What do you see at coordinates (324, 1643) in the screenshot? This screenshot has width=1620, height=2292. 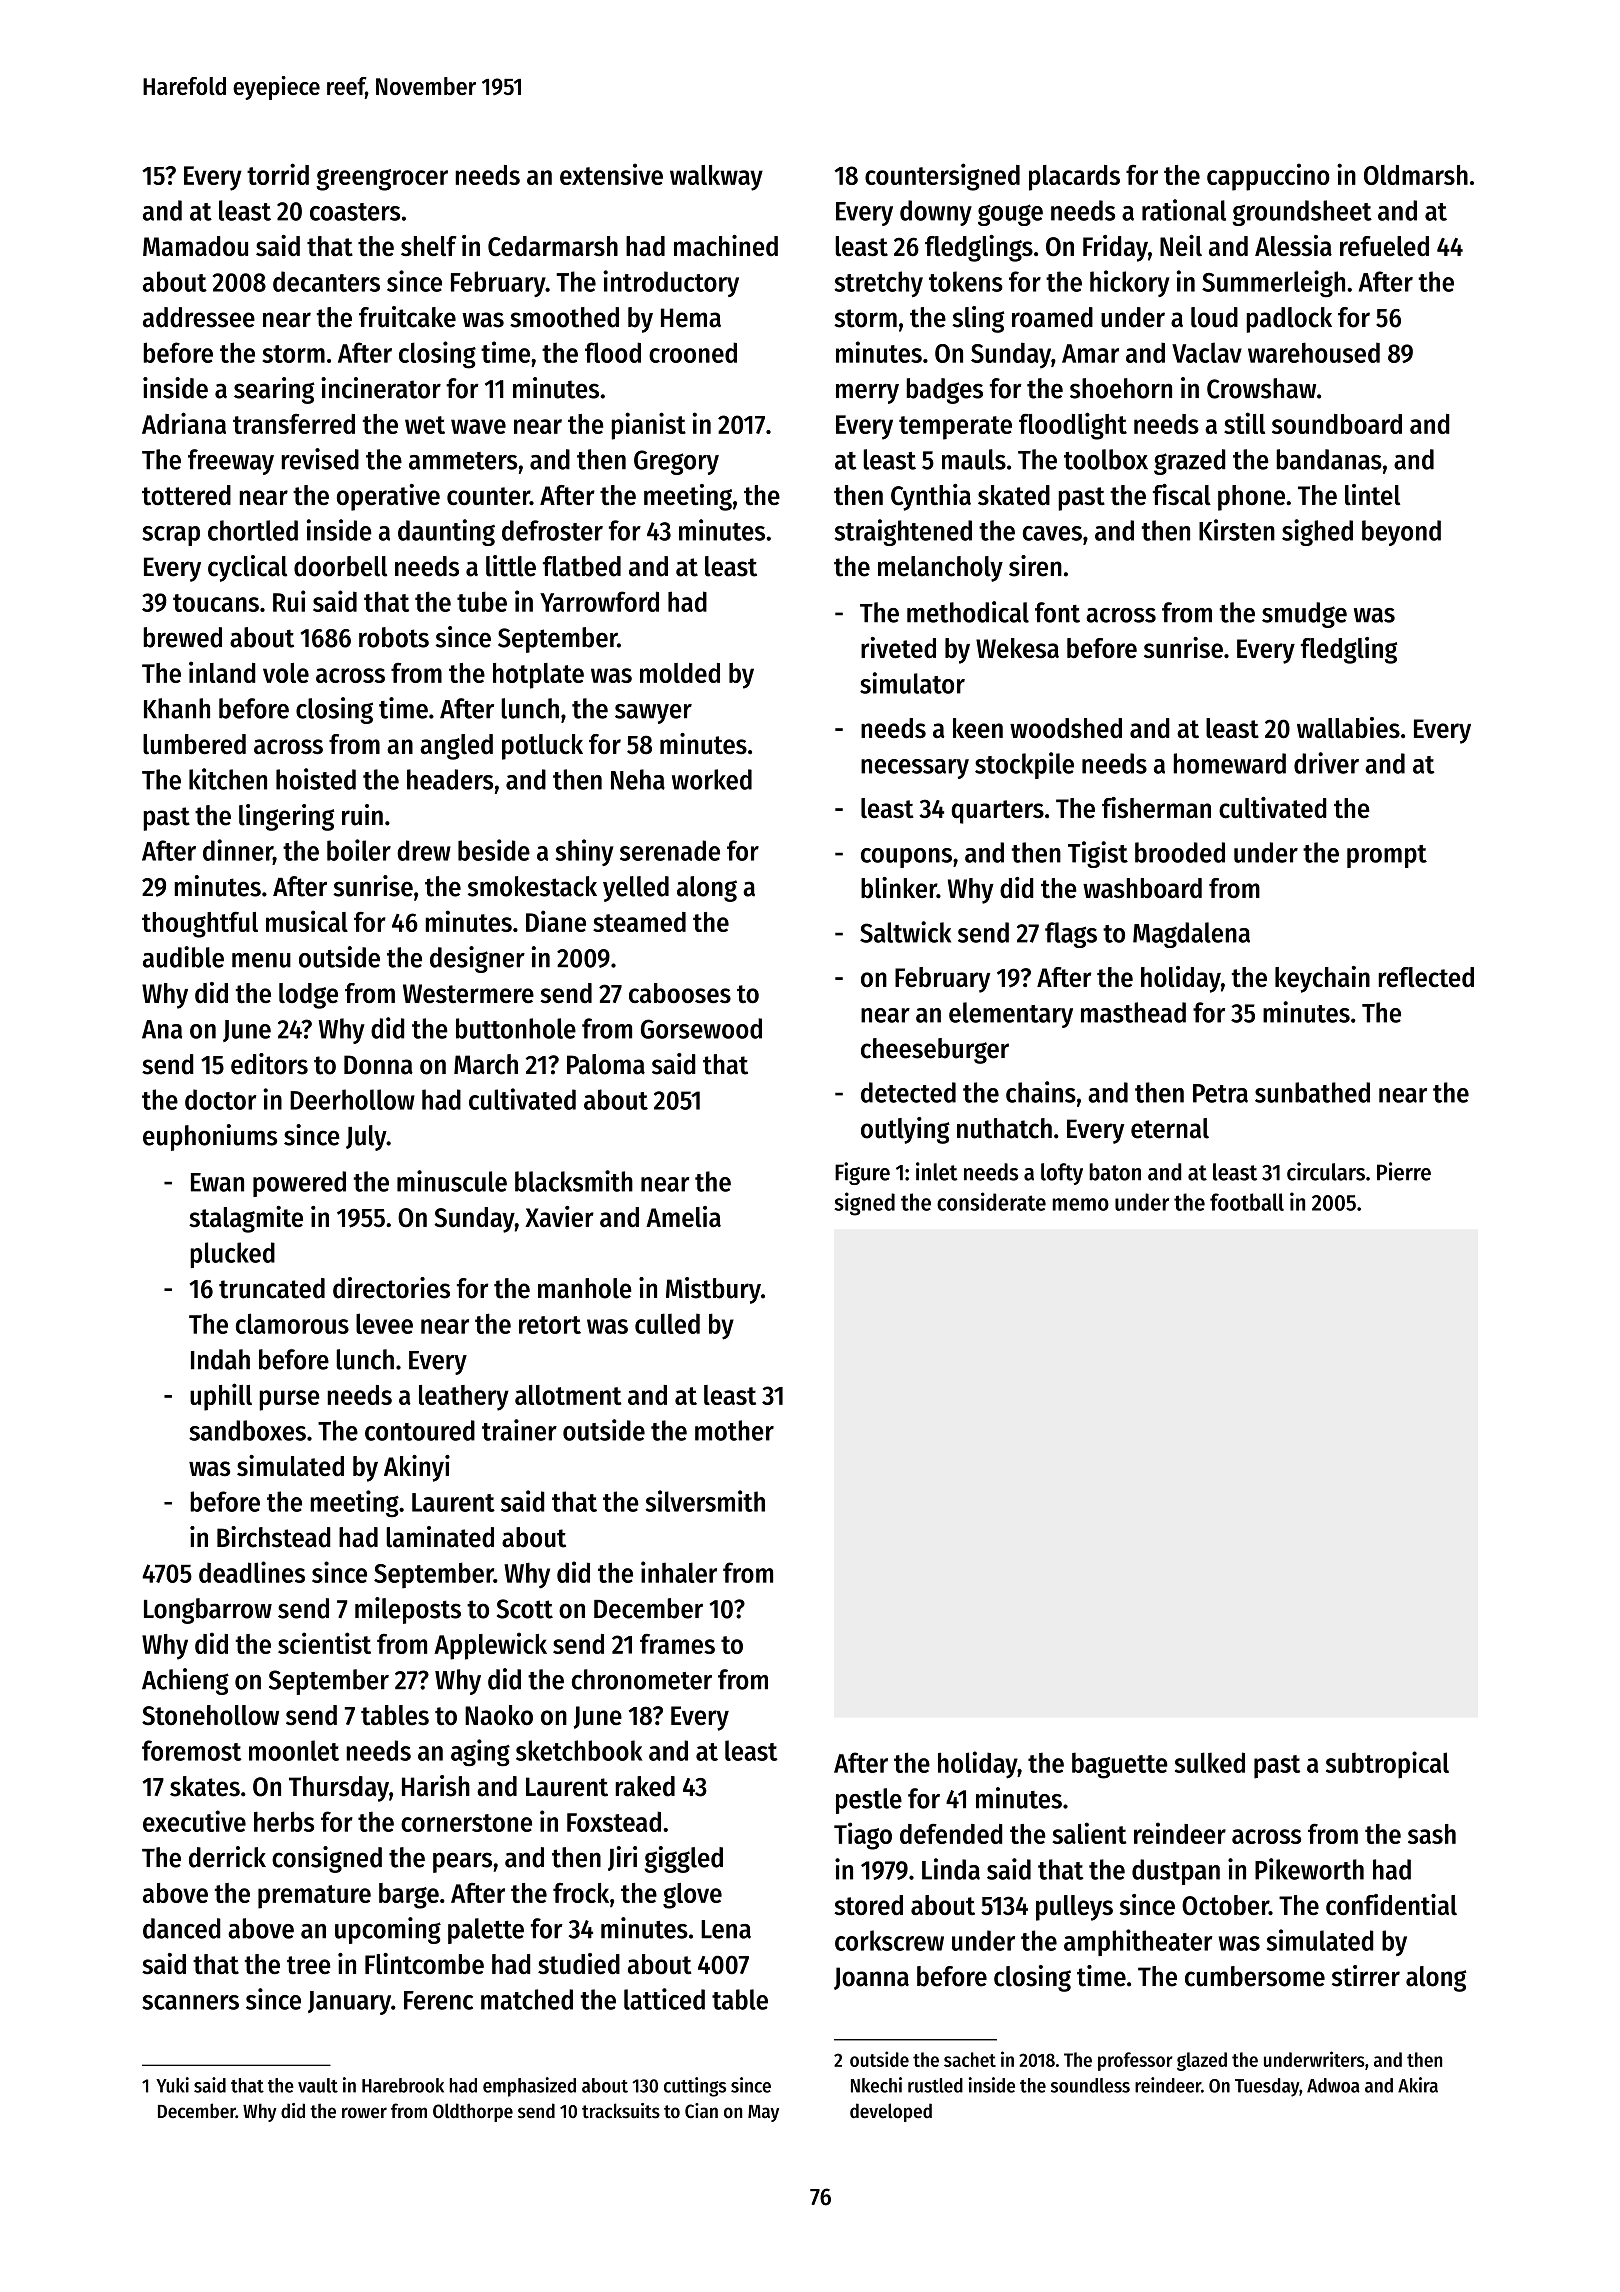 I see `scientist` at bounding box center [324, 1643].
